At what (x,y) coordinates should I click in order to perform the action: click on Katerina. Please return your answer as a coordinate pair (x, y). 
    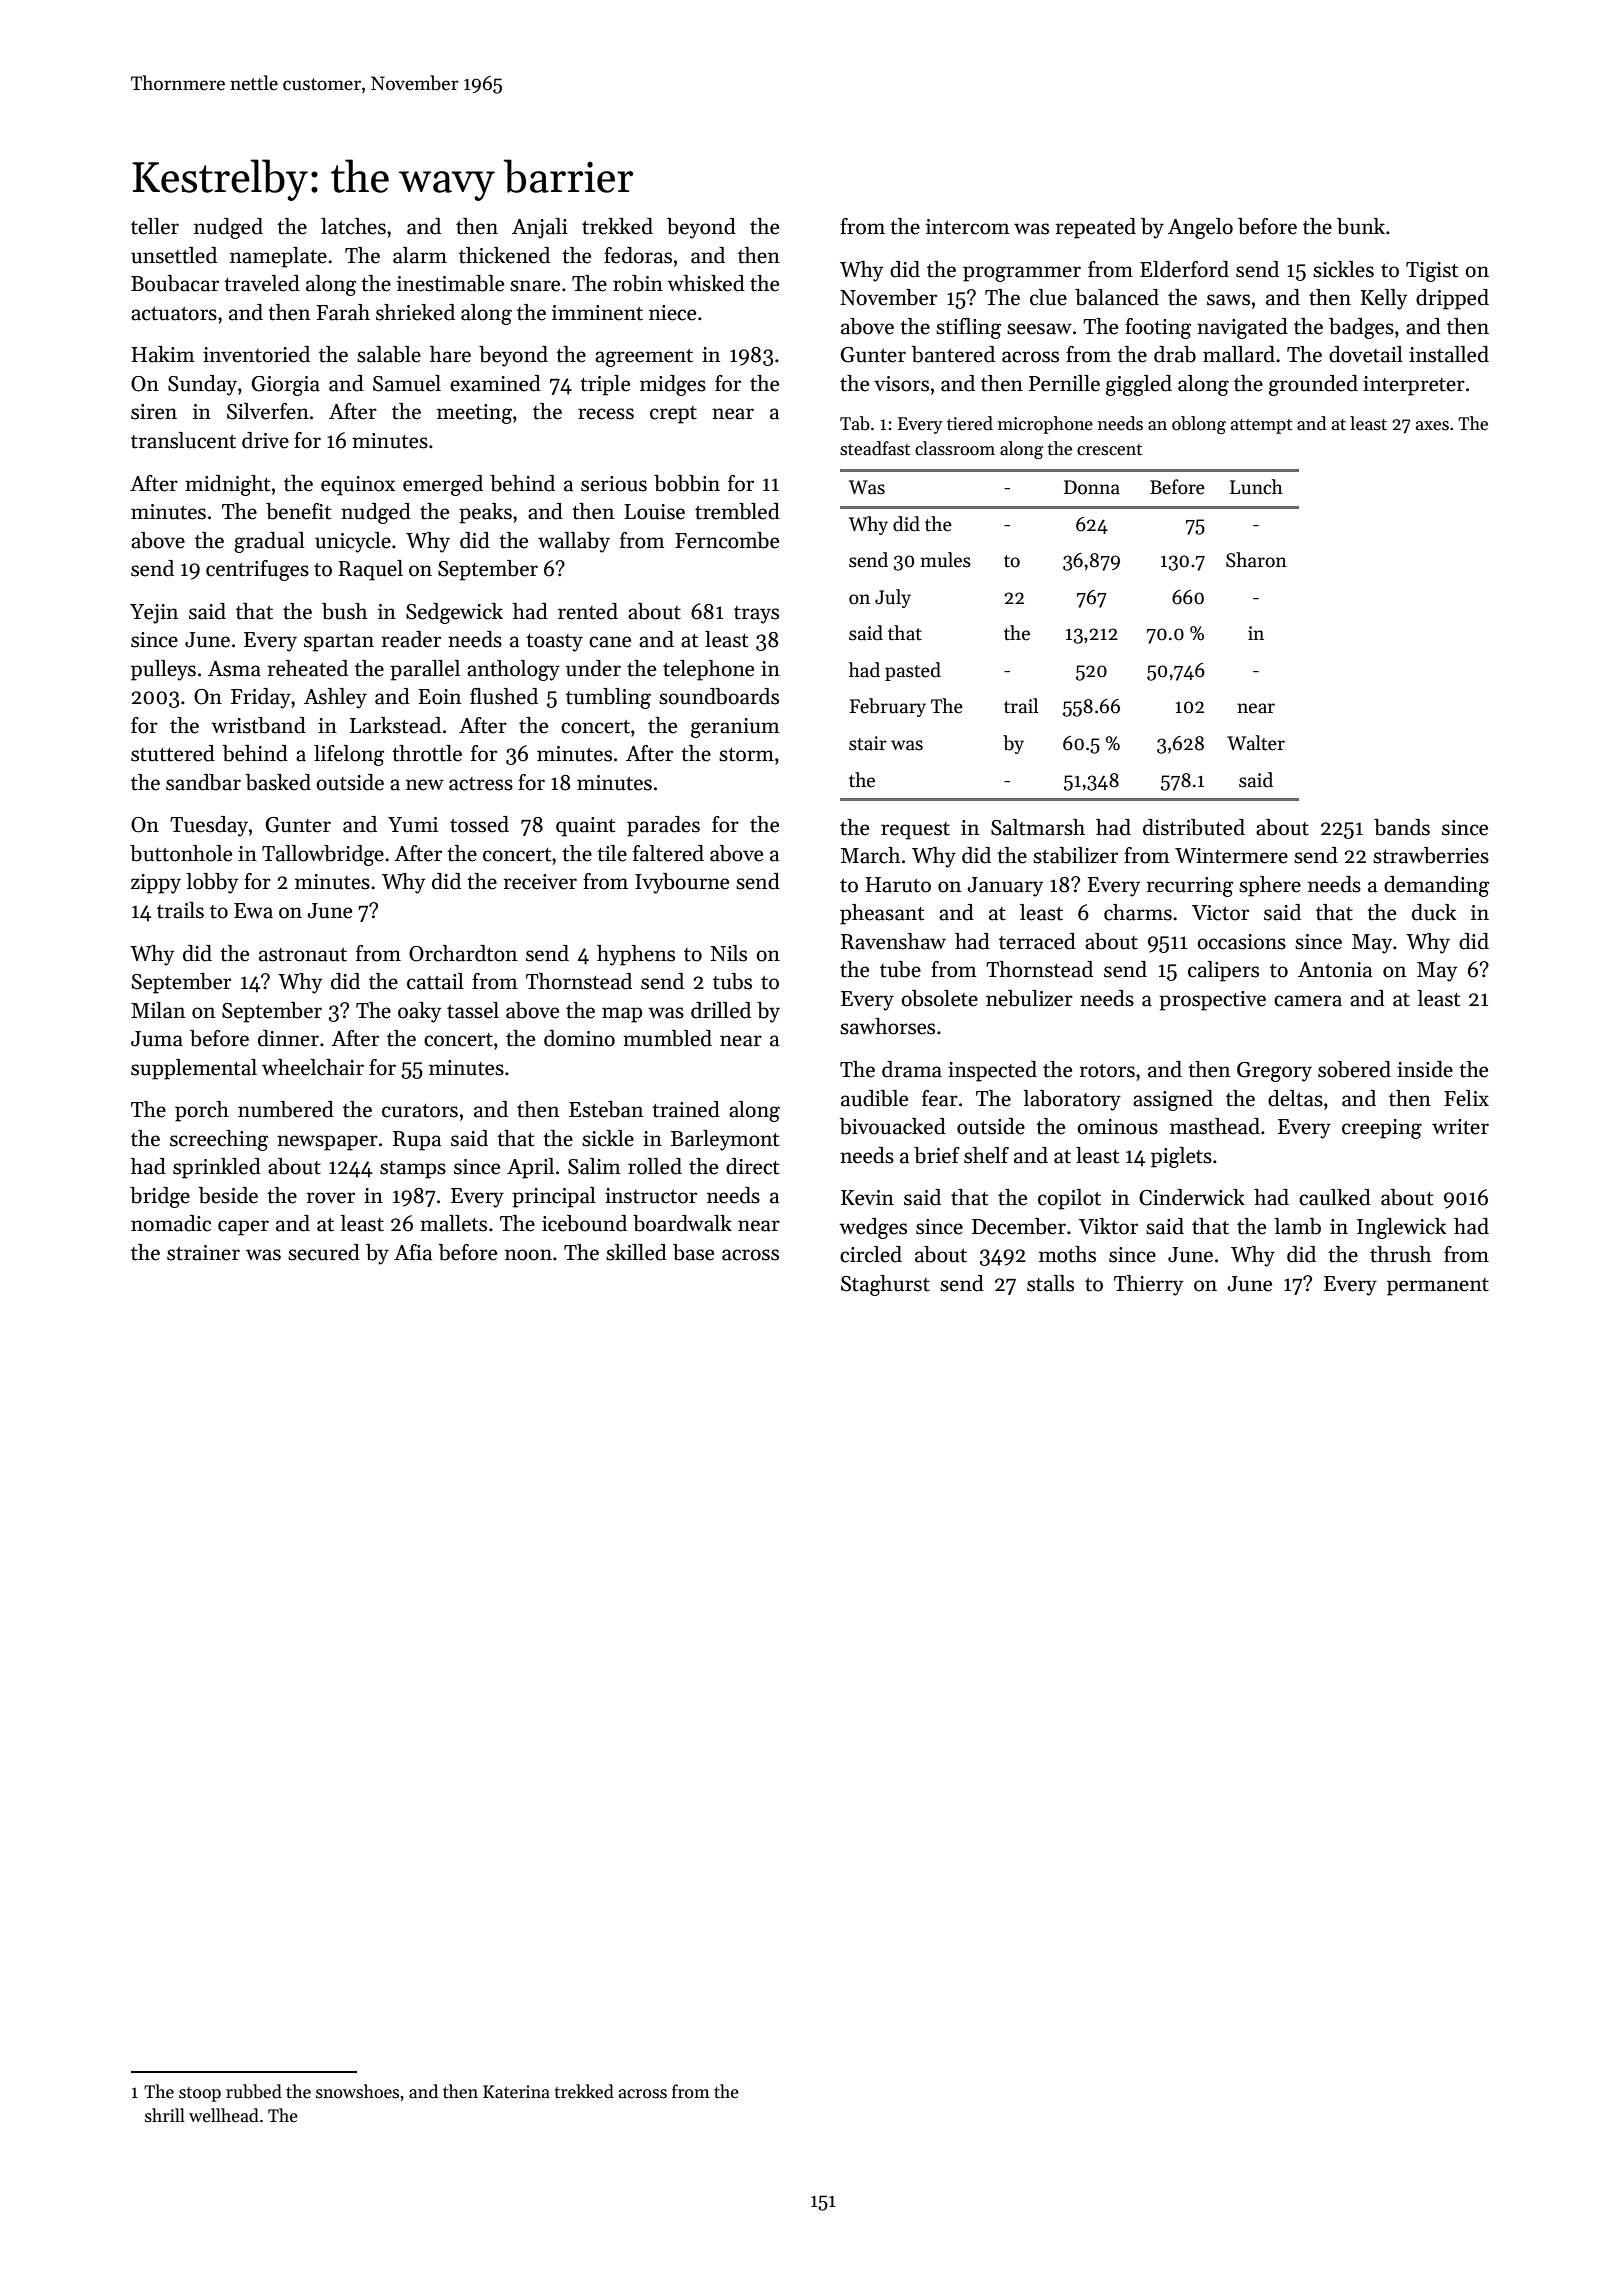
    Looking at the image, I should click on (516, 2092).
